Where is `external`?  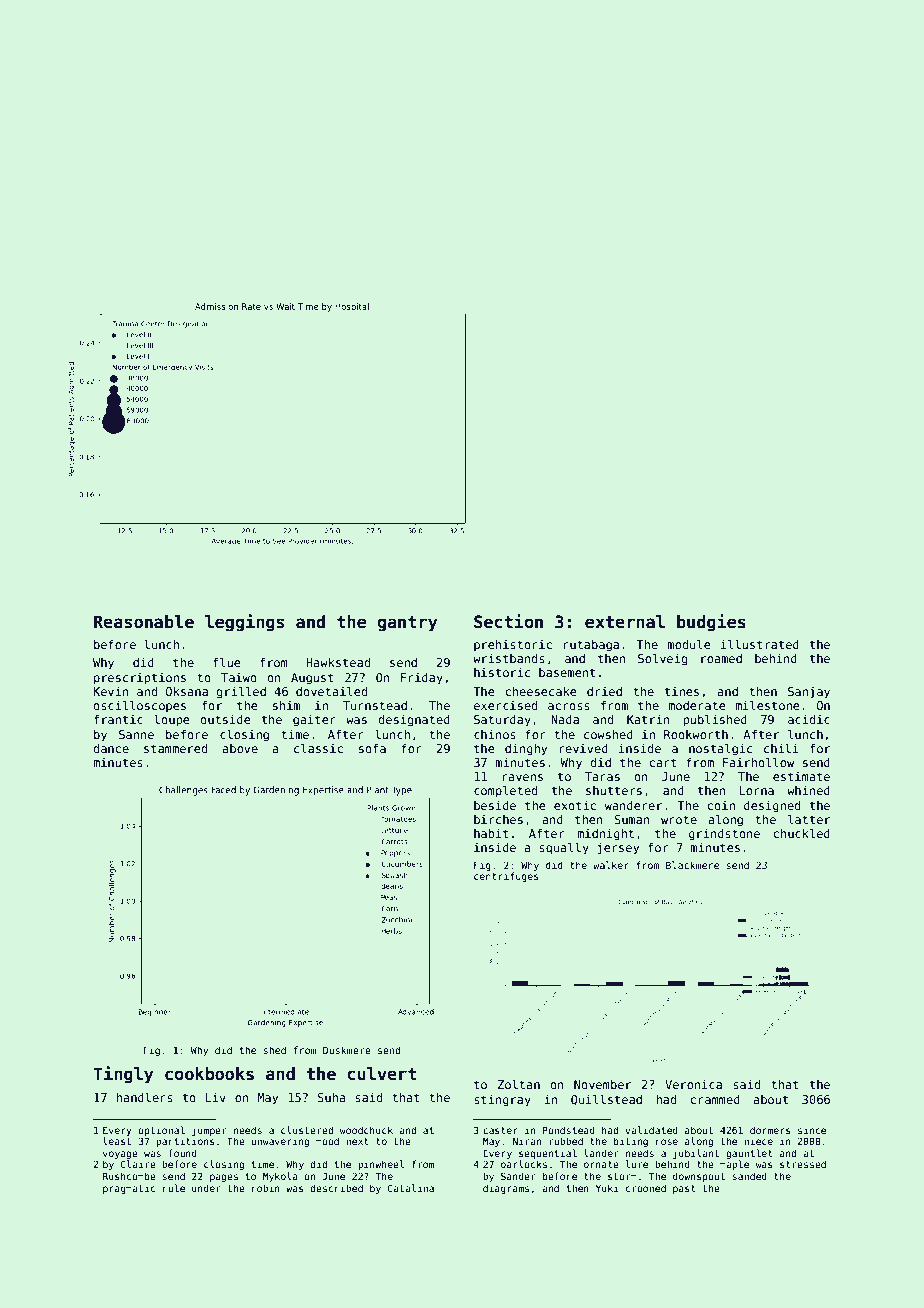
external is located at coordinates (625, 622).
